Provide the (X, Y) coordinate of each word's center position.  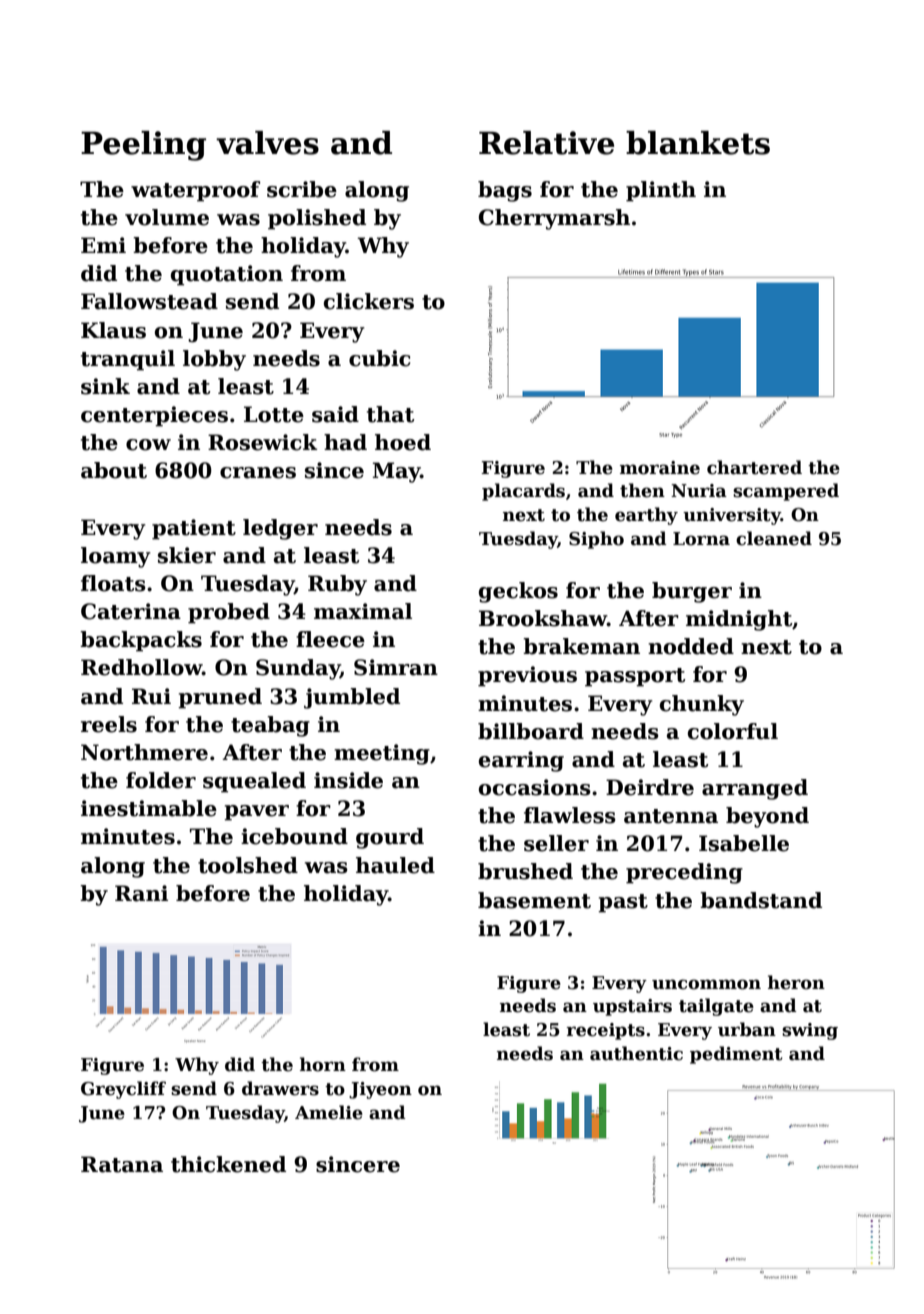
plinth (661, 191)
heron (796, 982)
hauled (395, 865)
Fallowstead (149, 301)
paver (256, 813)
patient (194, 529)
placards (523, 492)
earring (521, 761)
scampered (786, 492)
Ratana (122, 1164)
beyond (767, 817)
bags (505, 191)
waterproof (195, 191)
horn (323, 1064)
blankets (698, 143)
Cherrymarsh (554, 219)
